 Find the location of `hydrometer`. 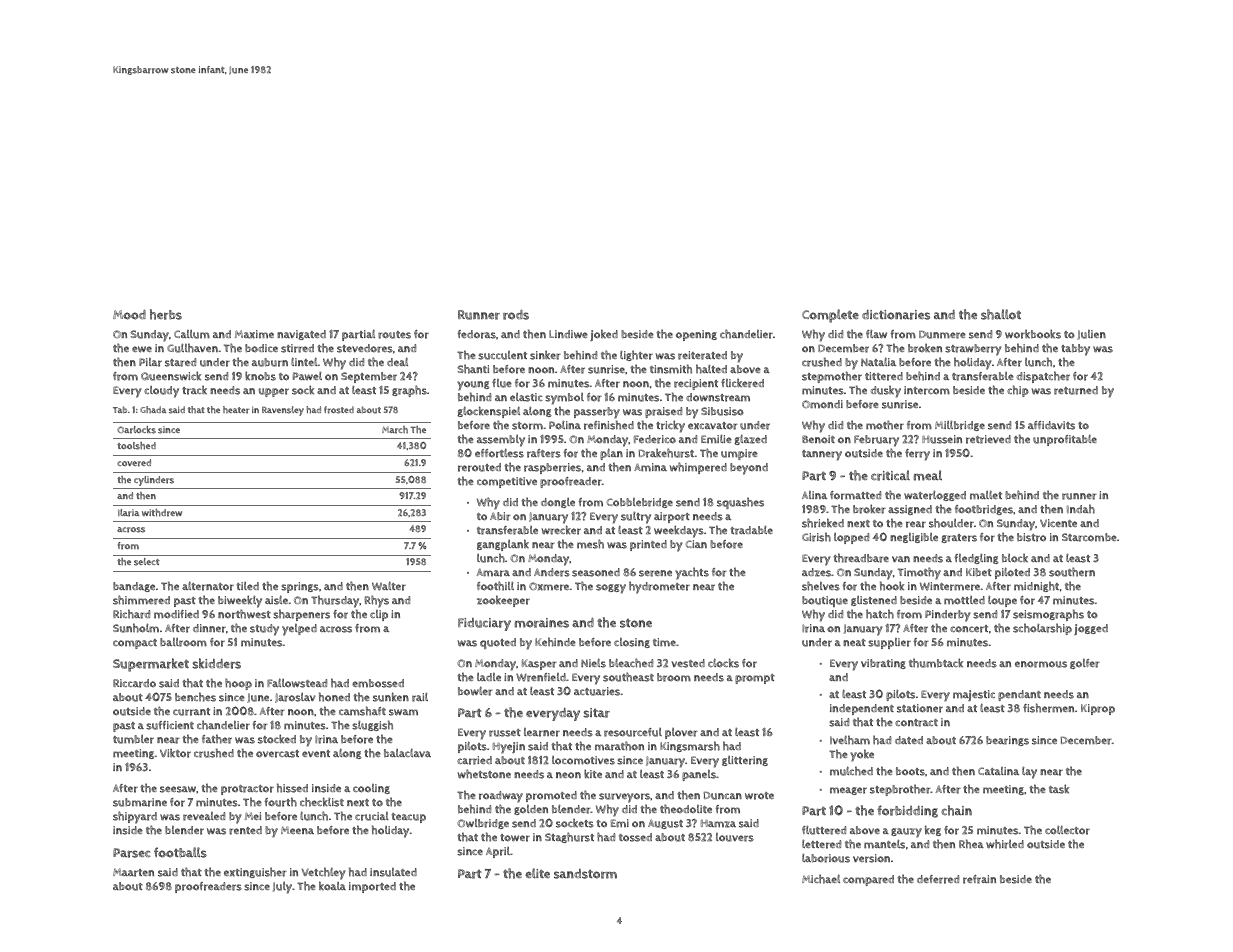

hydrometer is located at coordinates (659, 587).
